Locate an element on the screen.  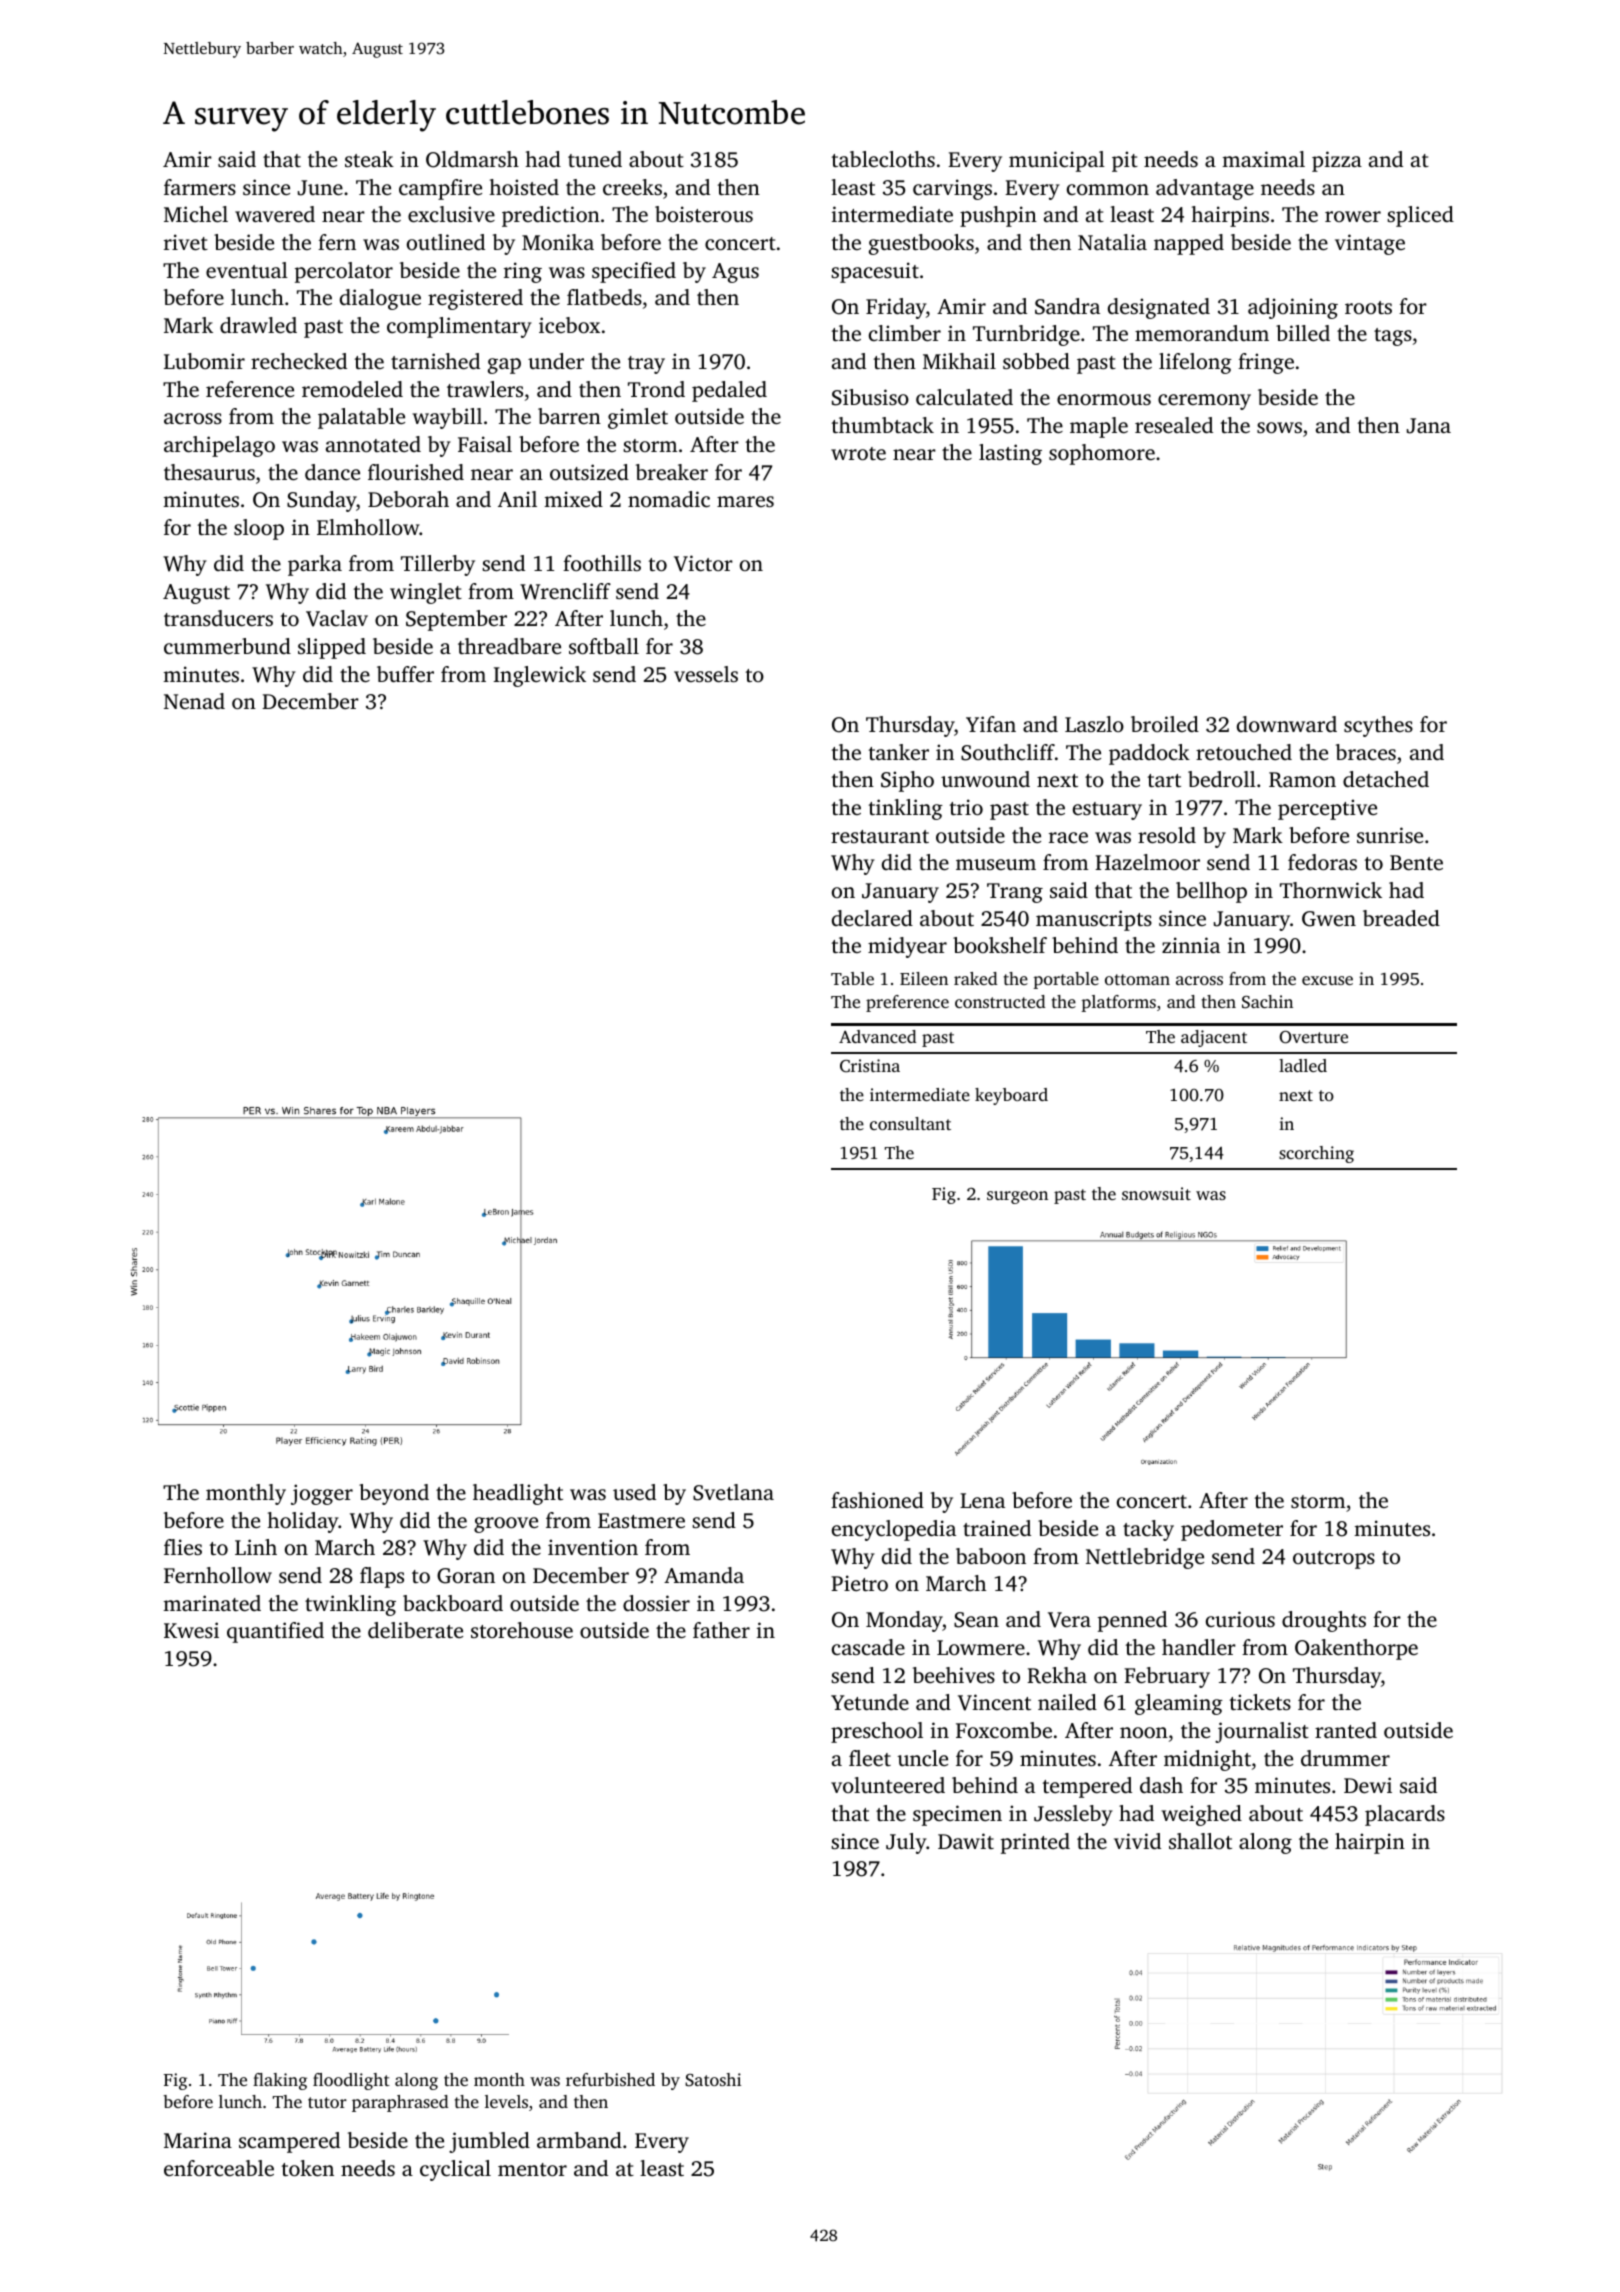
municipal is located at coordinates (1057, 161).
